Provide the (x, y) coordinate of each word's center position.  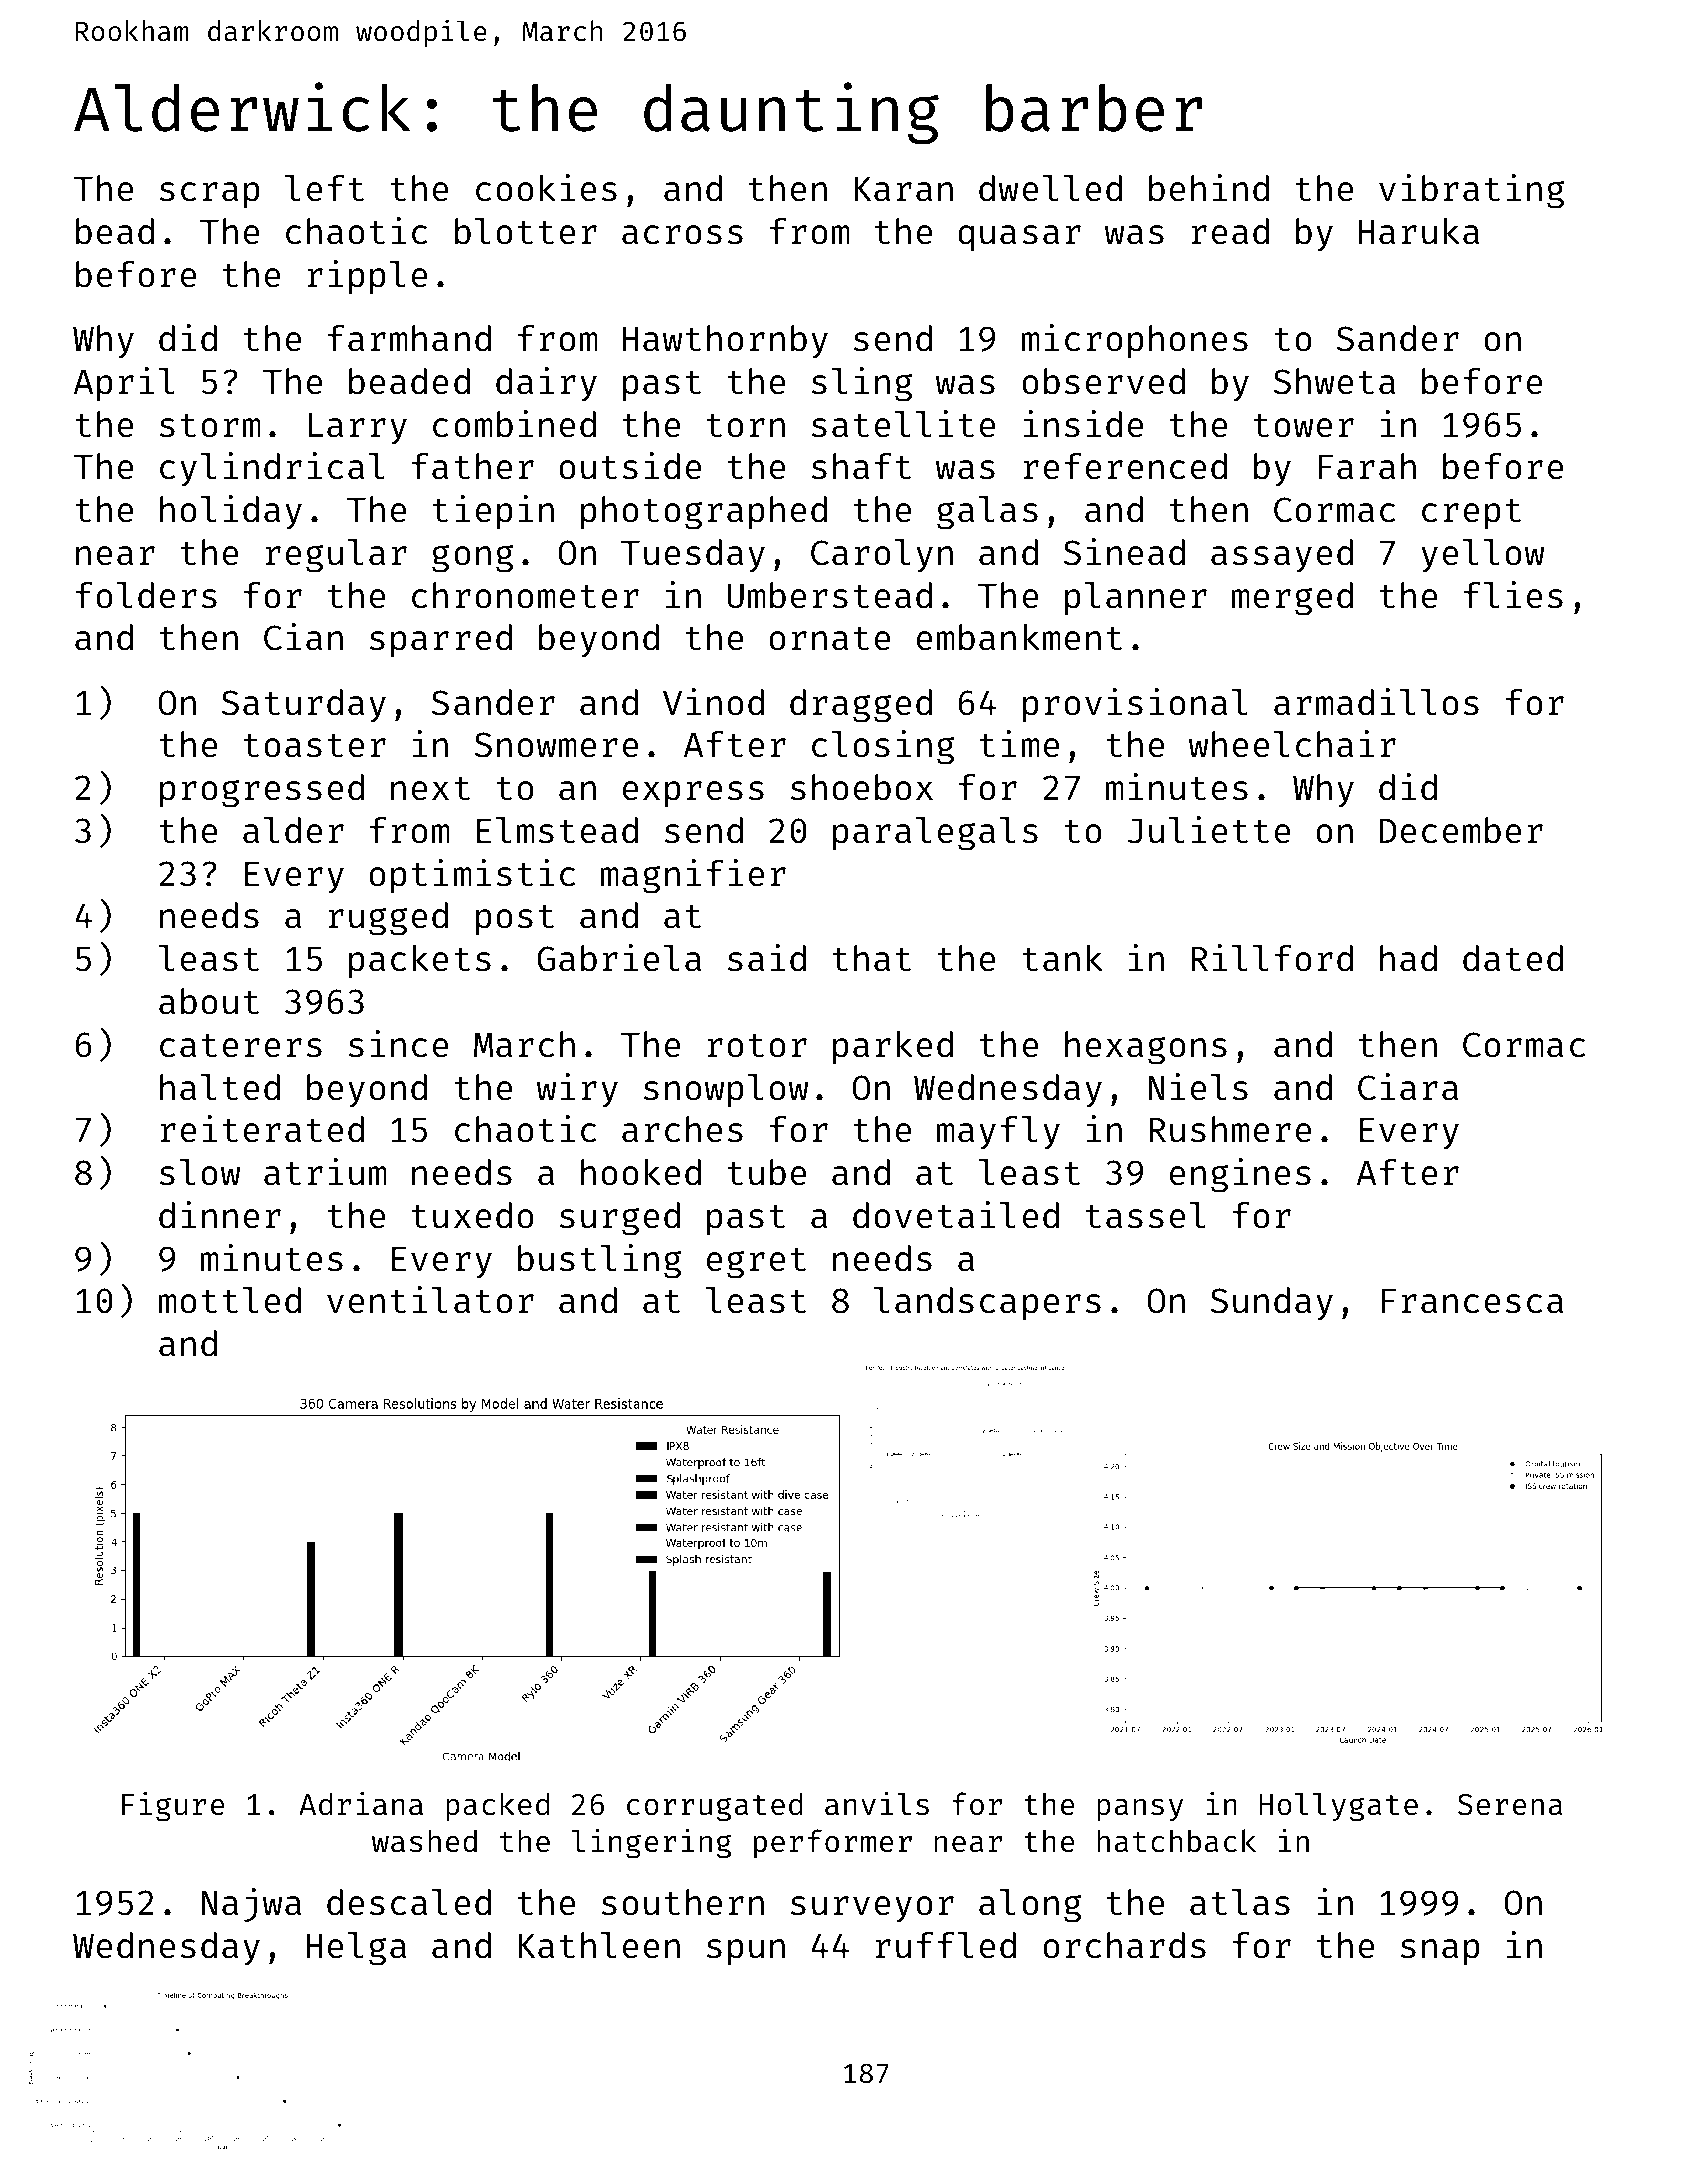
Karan (903, 189)
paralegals (935, 834)
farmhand (409, 338)
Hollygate (1338, 1807)
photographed (704, 513)
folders (146, 595)
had (1408, 958)
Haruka (1419, 231)
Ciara (1408, 1087)
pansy (1140, 1810)
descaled (409, 1902)
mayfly (998, 1133)
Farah (1367, 466)
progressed (262, 791)
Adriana (361, 1804)
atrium (325, 1172)
